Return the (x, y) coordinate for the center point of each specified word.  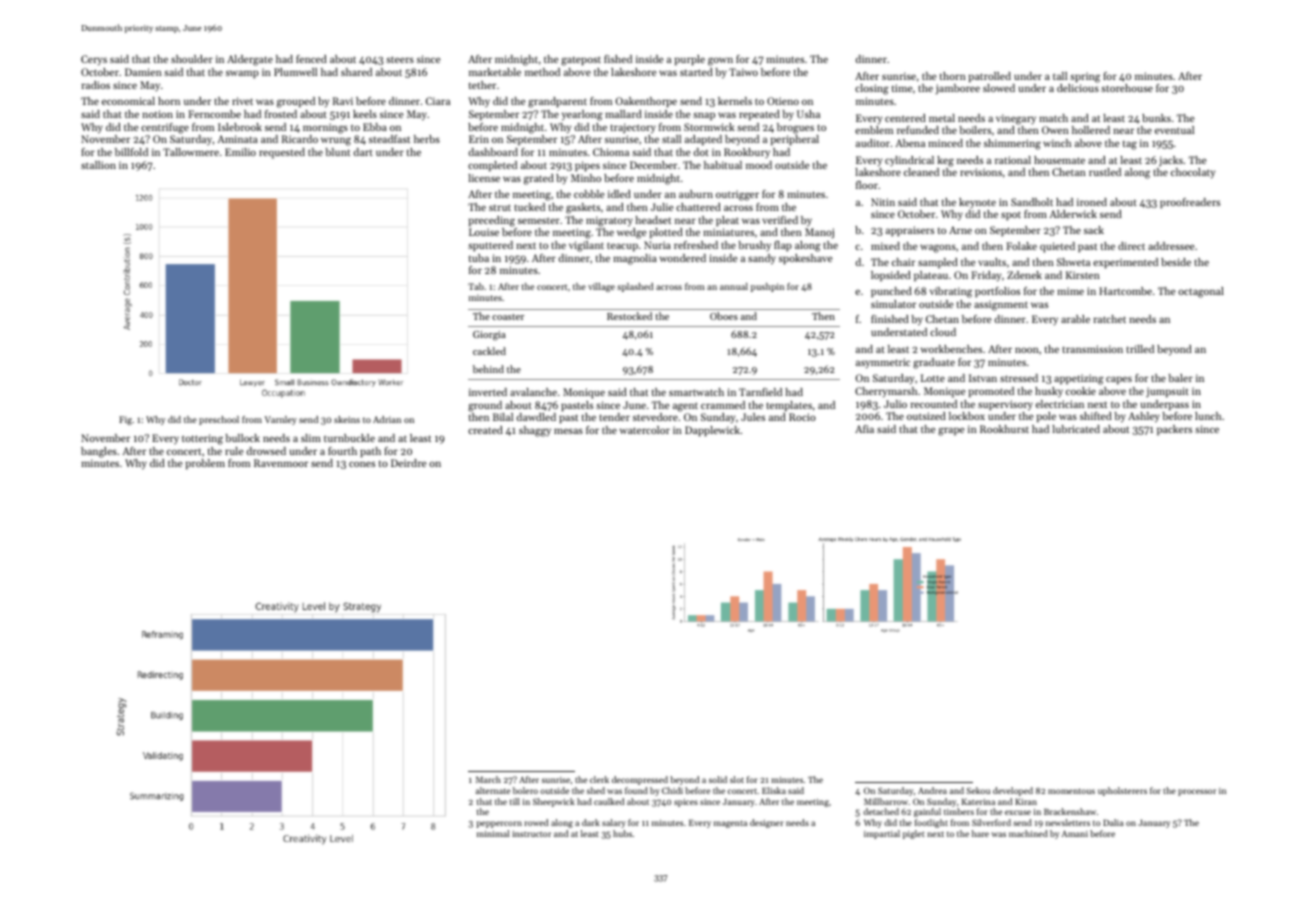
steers (400, 59)
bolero (525, 790)
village (601, 287)
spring (1085, 77)
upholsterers (1122, 791)
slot (737, 779)
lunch (1208, 416)
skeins (347, 419)
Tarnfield (760, 392)
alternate (493, 790)
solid (718, 779)
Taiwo (743, 72)
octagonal (1201, 292)
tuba (479, 258)
